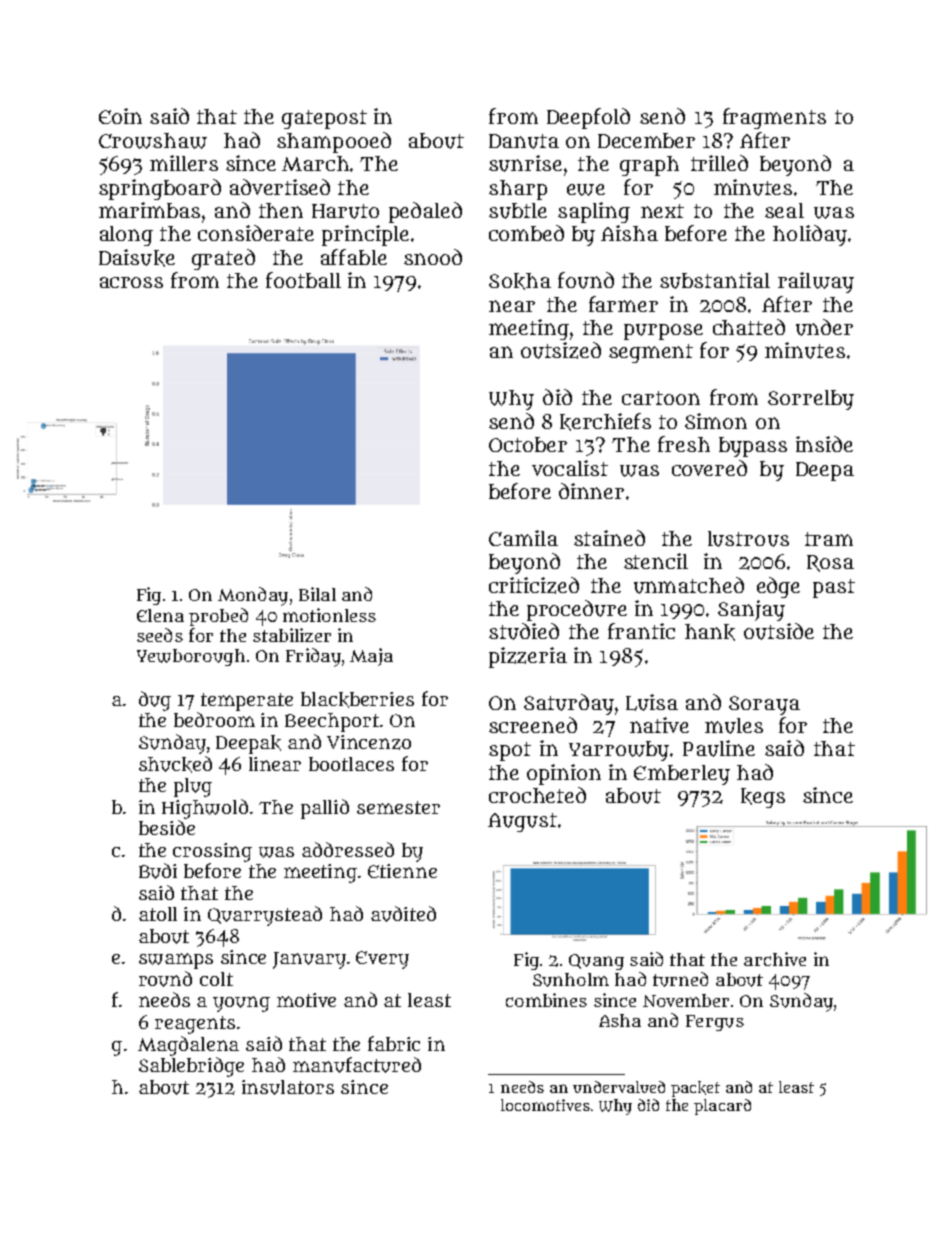  Describe the element at coordinates (120, 116) in the document. I see `Eoin` at that location.
